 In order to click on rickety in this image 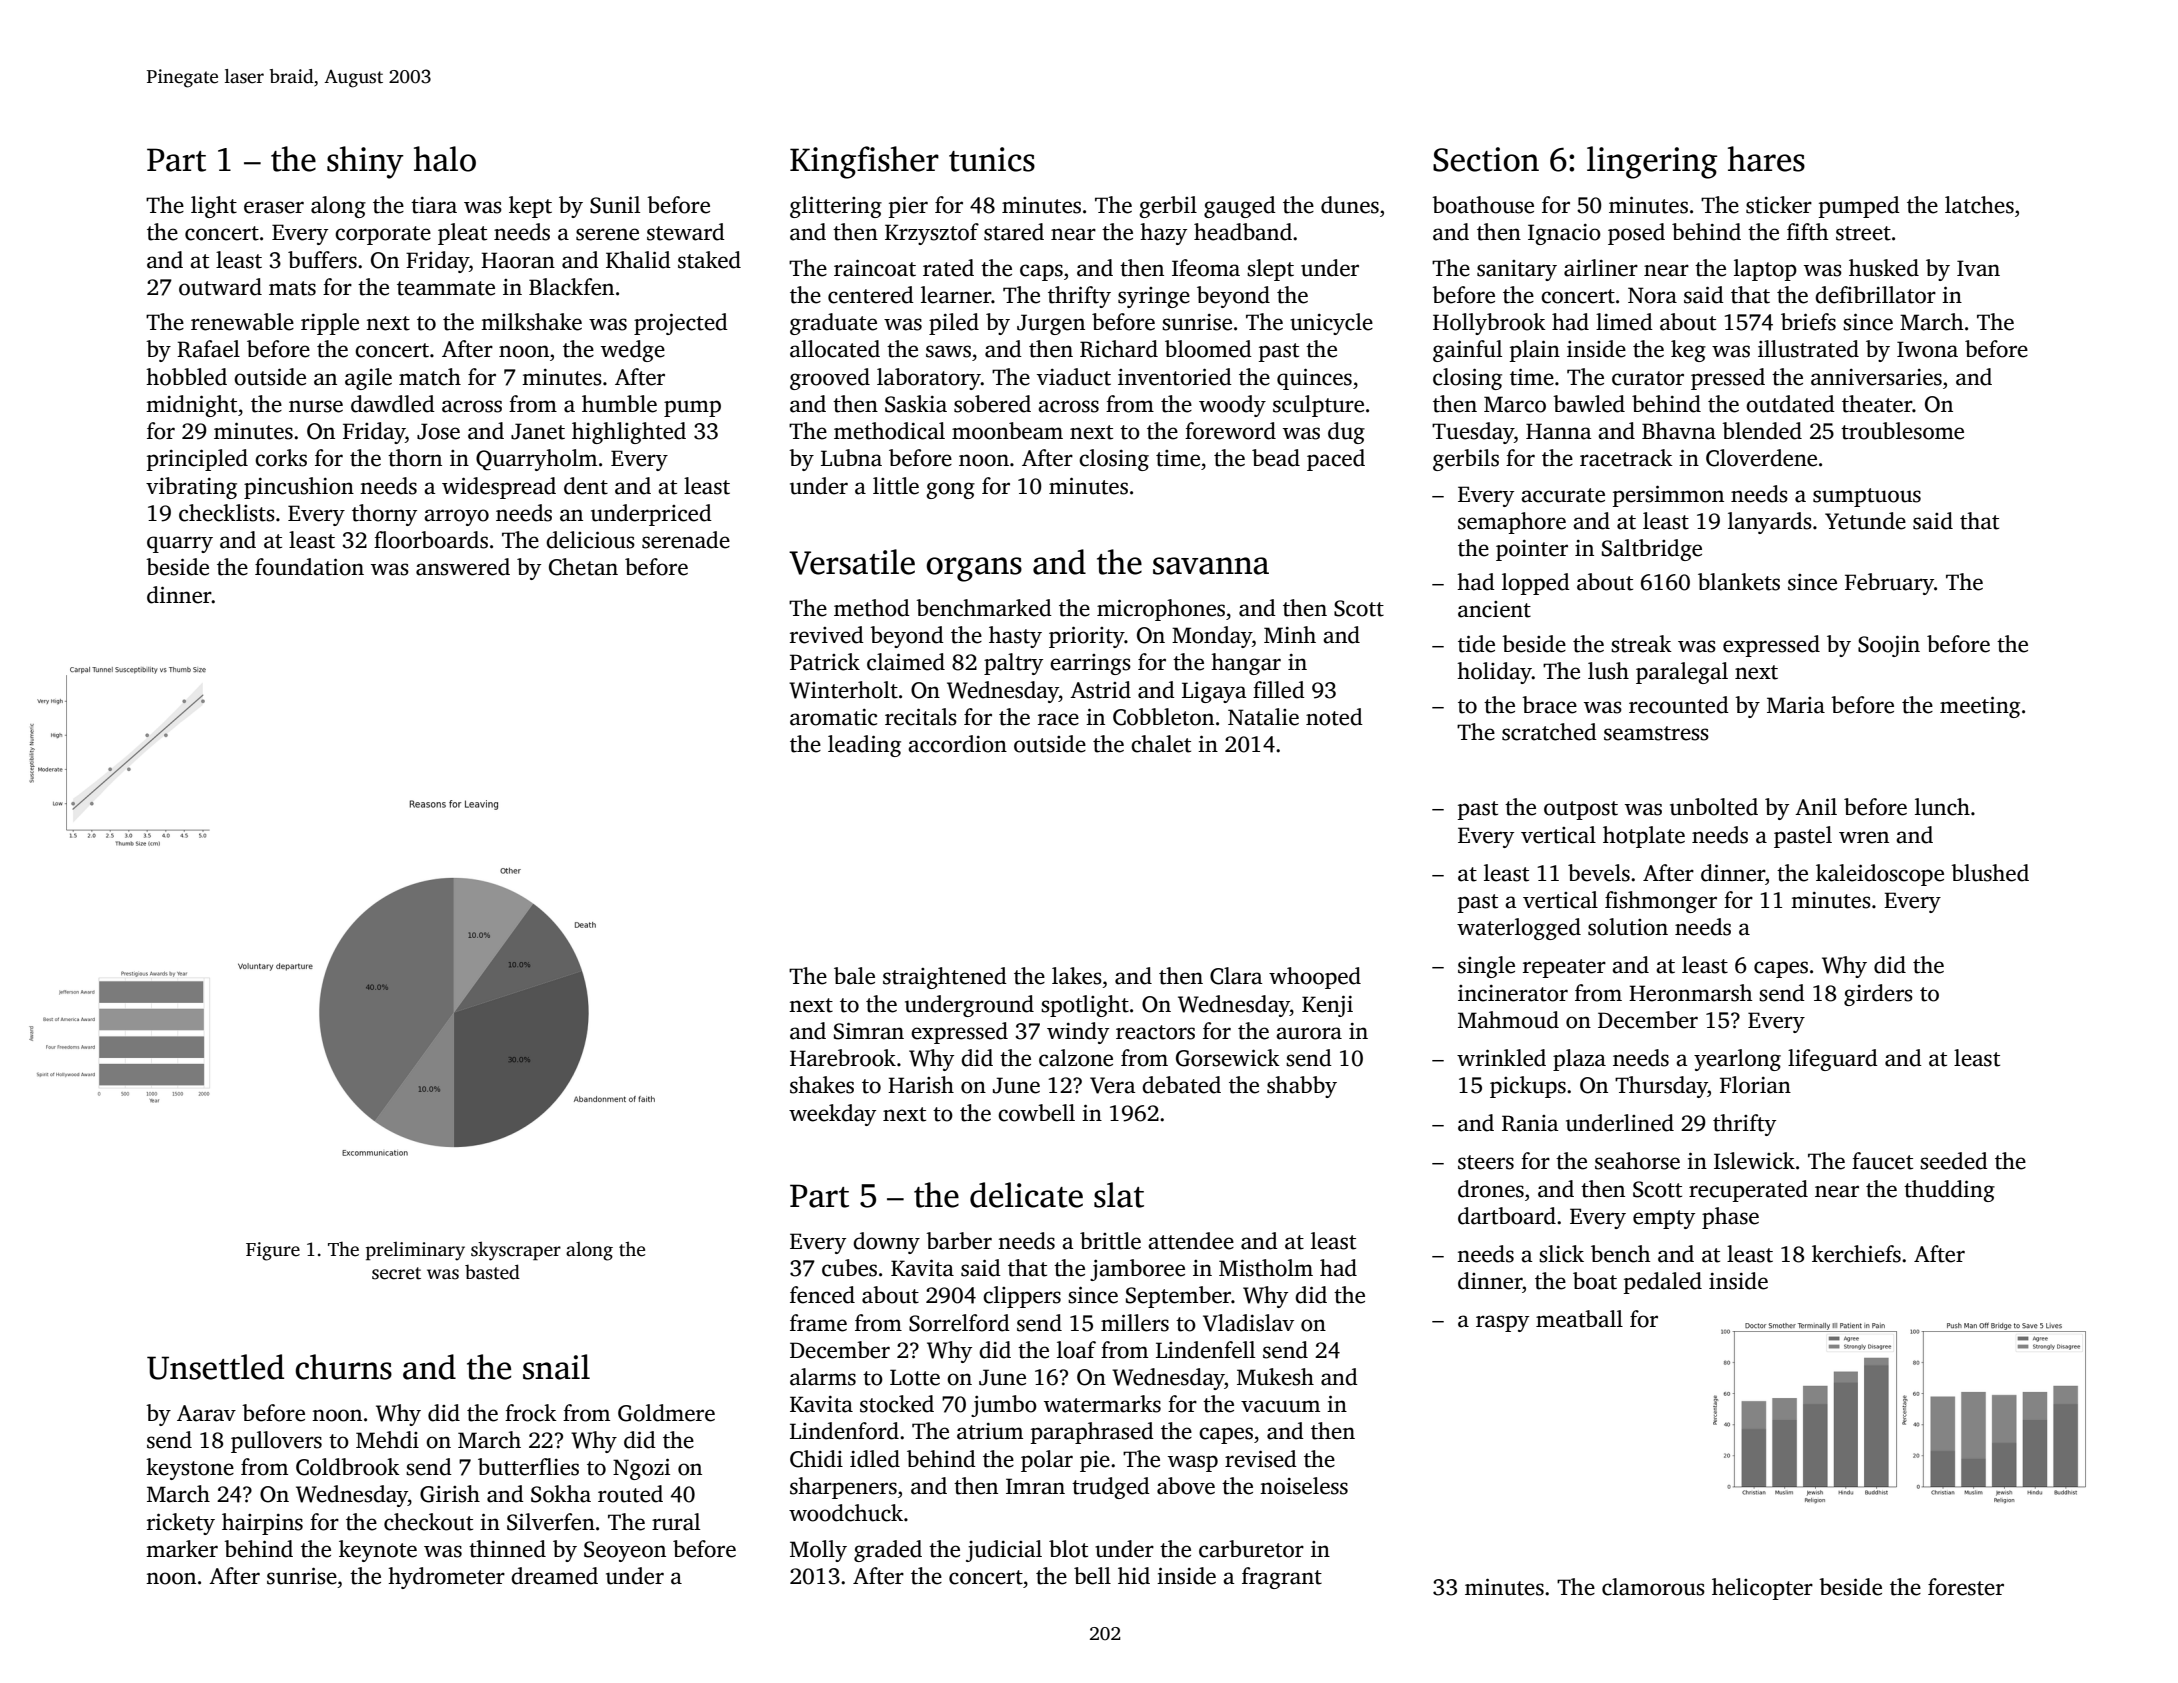, I will do `click(181, 1524)`.
